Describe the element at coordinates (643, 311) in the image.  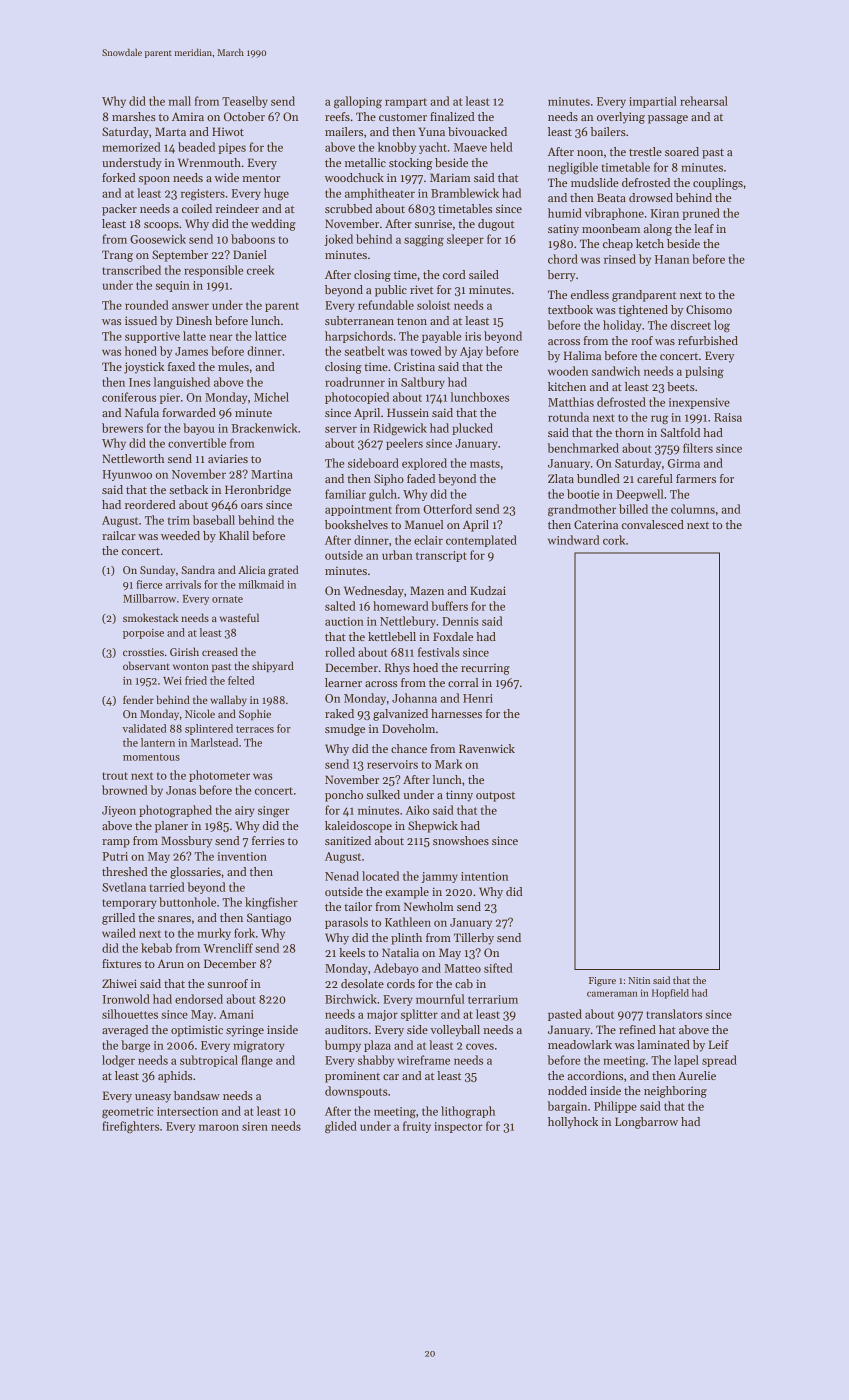
I see `tightened` at that location.
